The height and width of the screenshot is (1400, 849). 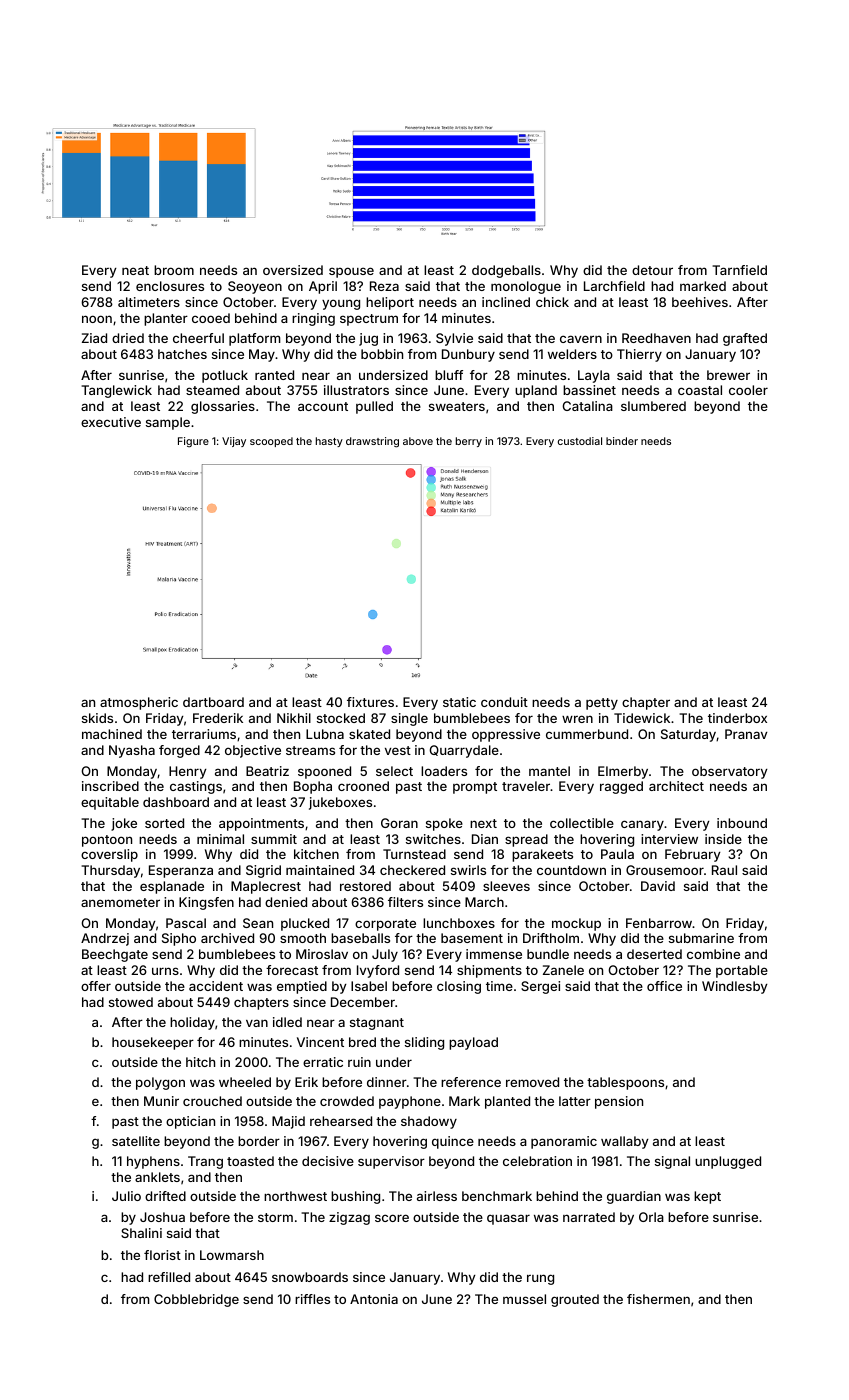 I want to click on broom, so click(x=174, y=270).
